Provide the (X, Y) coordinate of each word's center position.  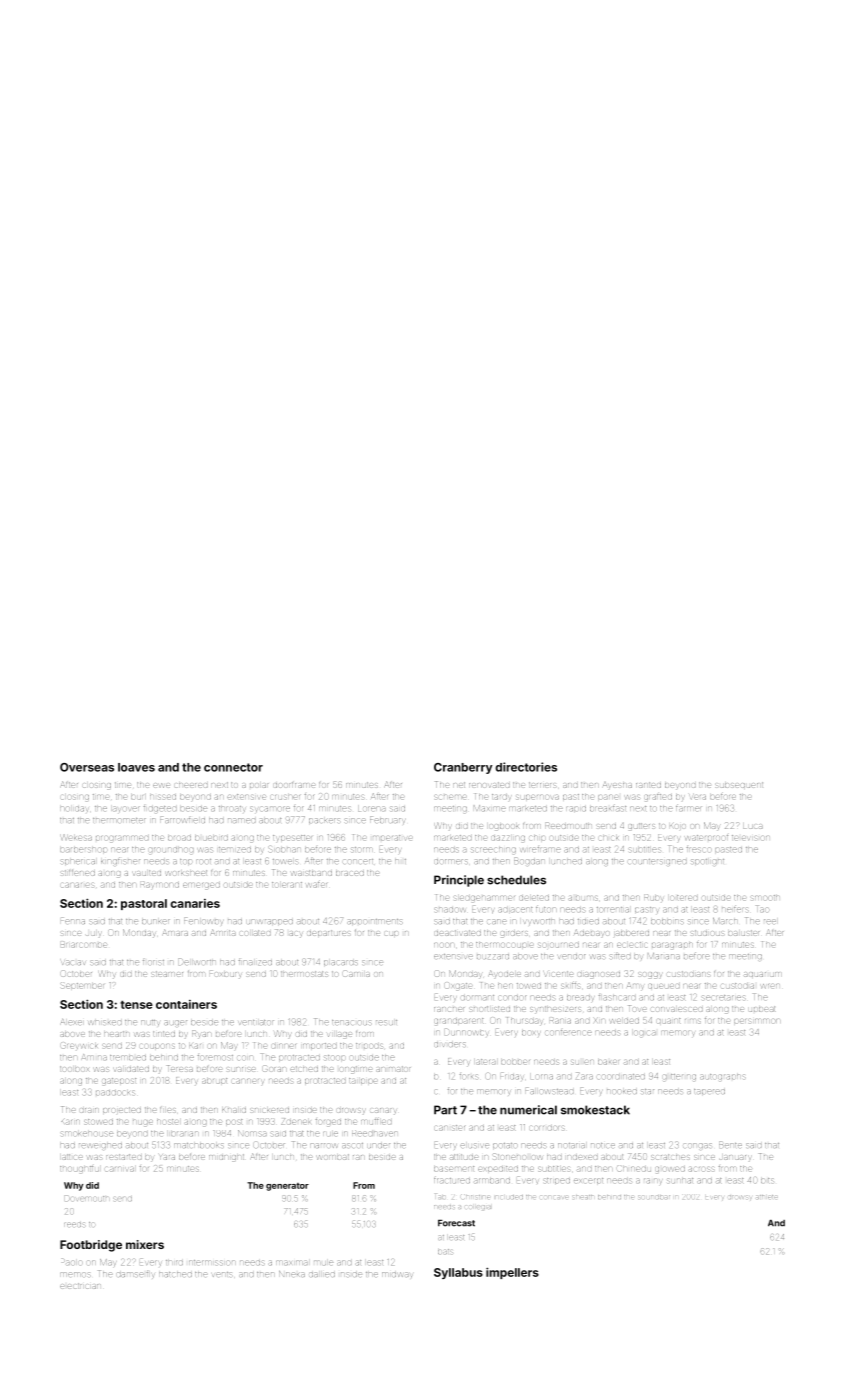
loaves (136, 767)
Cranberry (463, 768)
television (751, 838)
